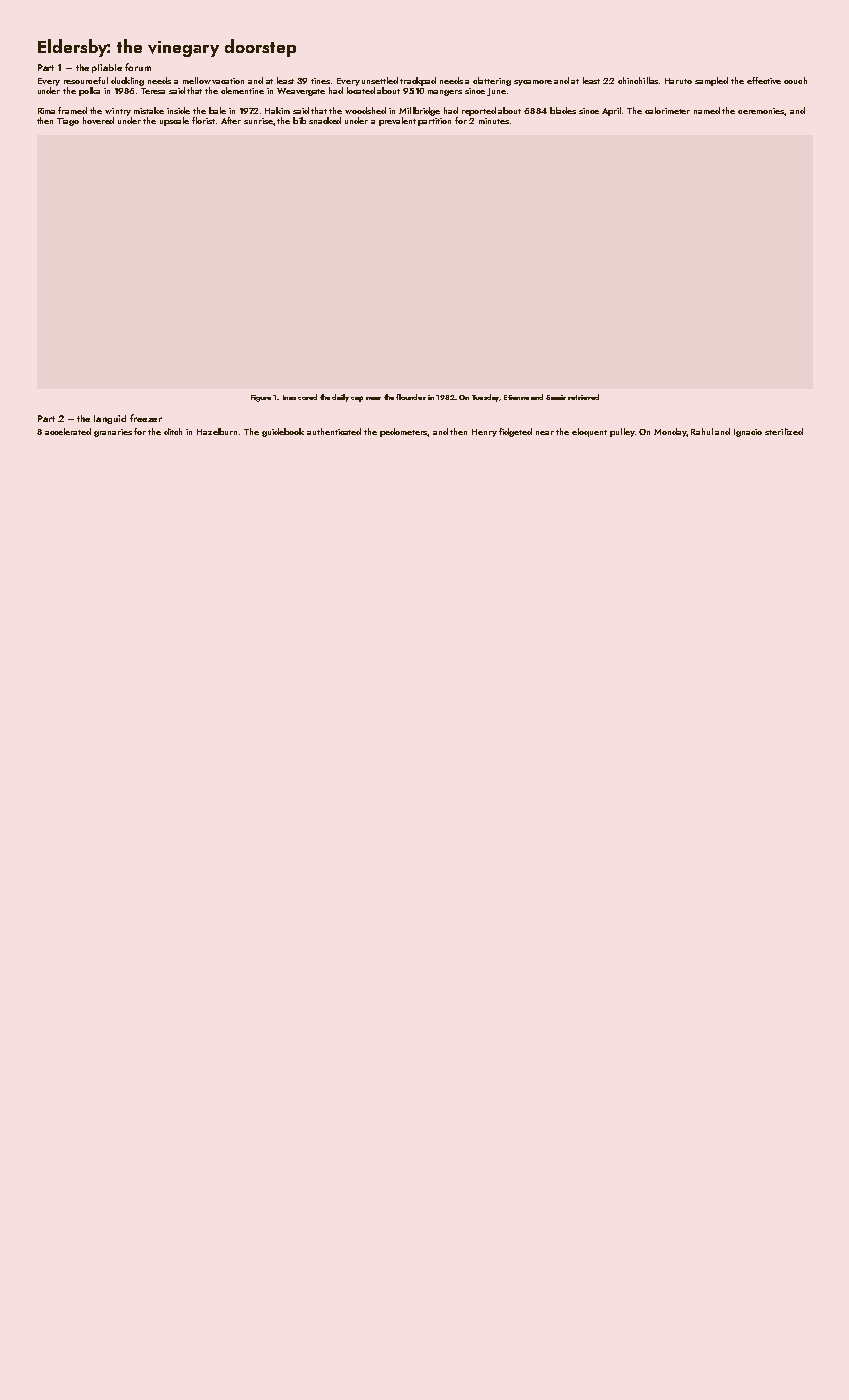 Image resolution: width=849 pixels, height=1400 pixels. What do you see at coordinates (397, 121) in the page?
I see `prevalent` at bounding box center [397, 121].
